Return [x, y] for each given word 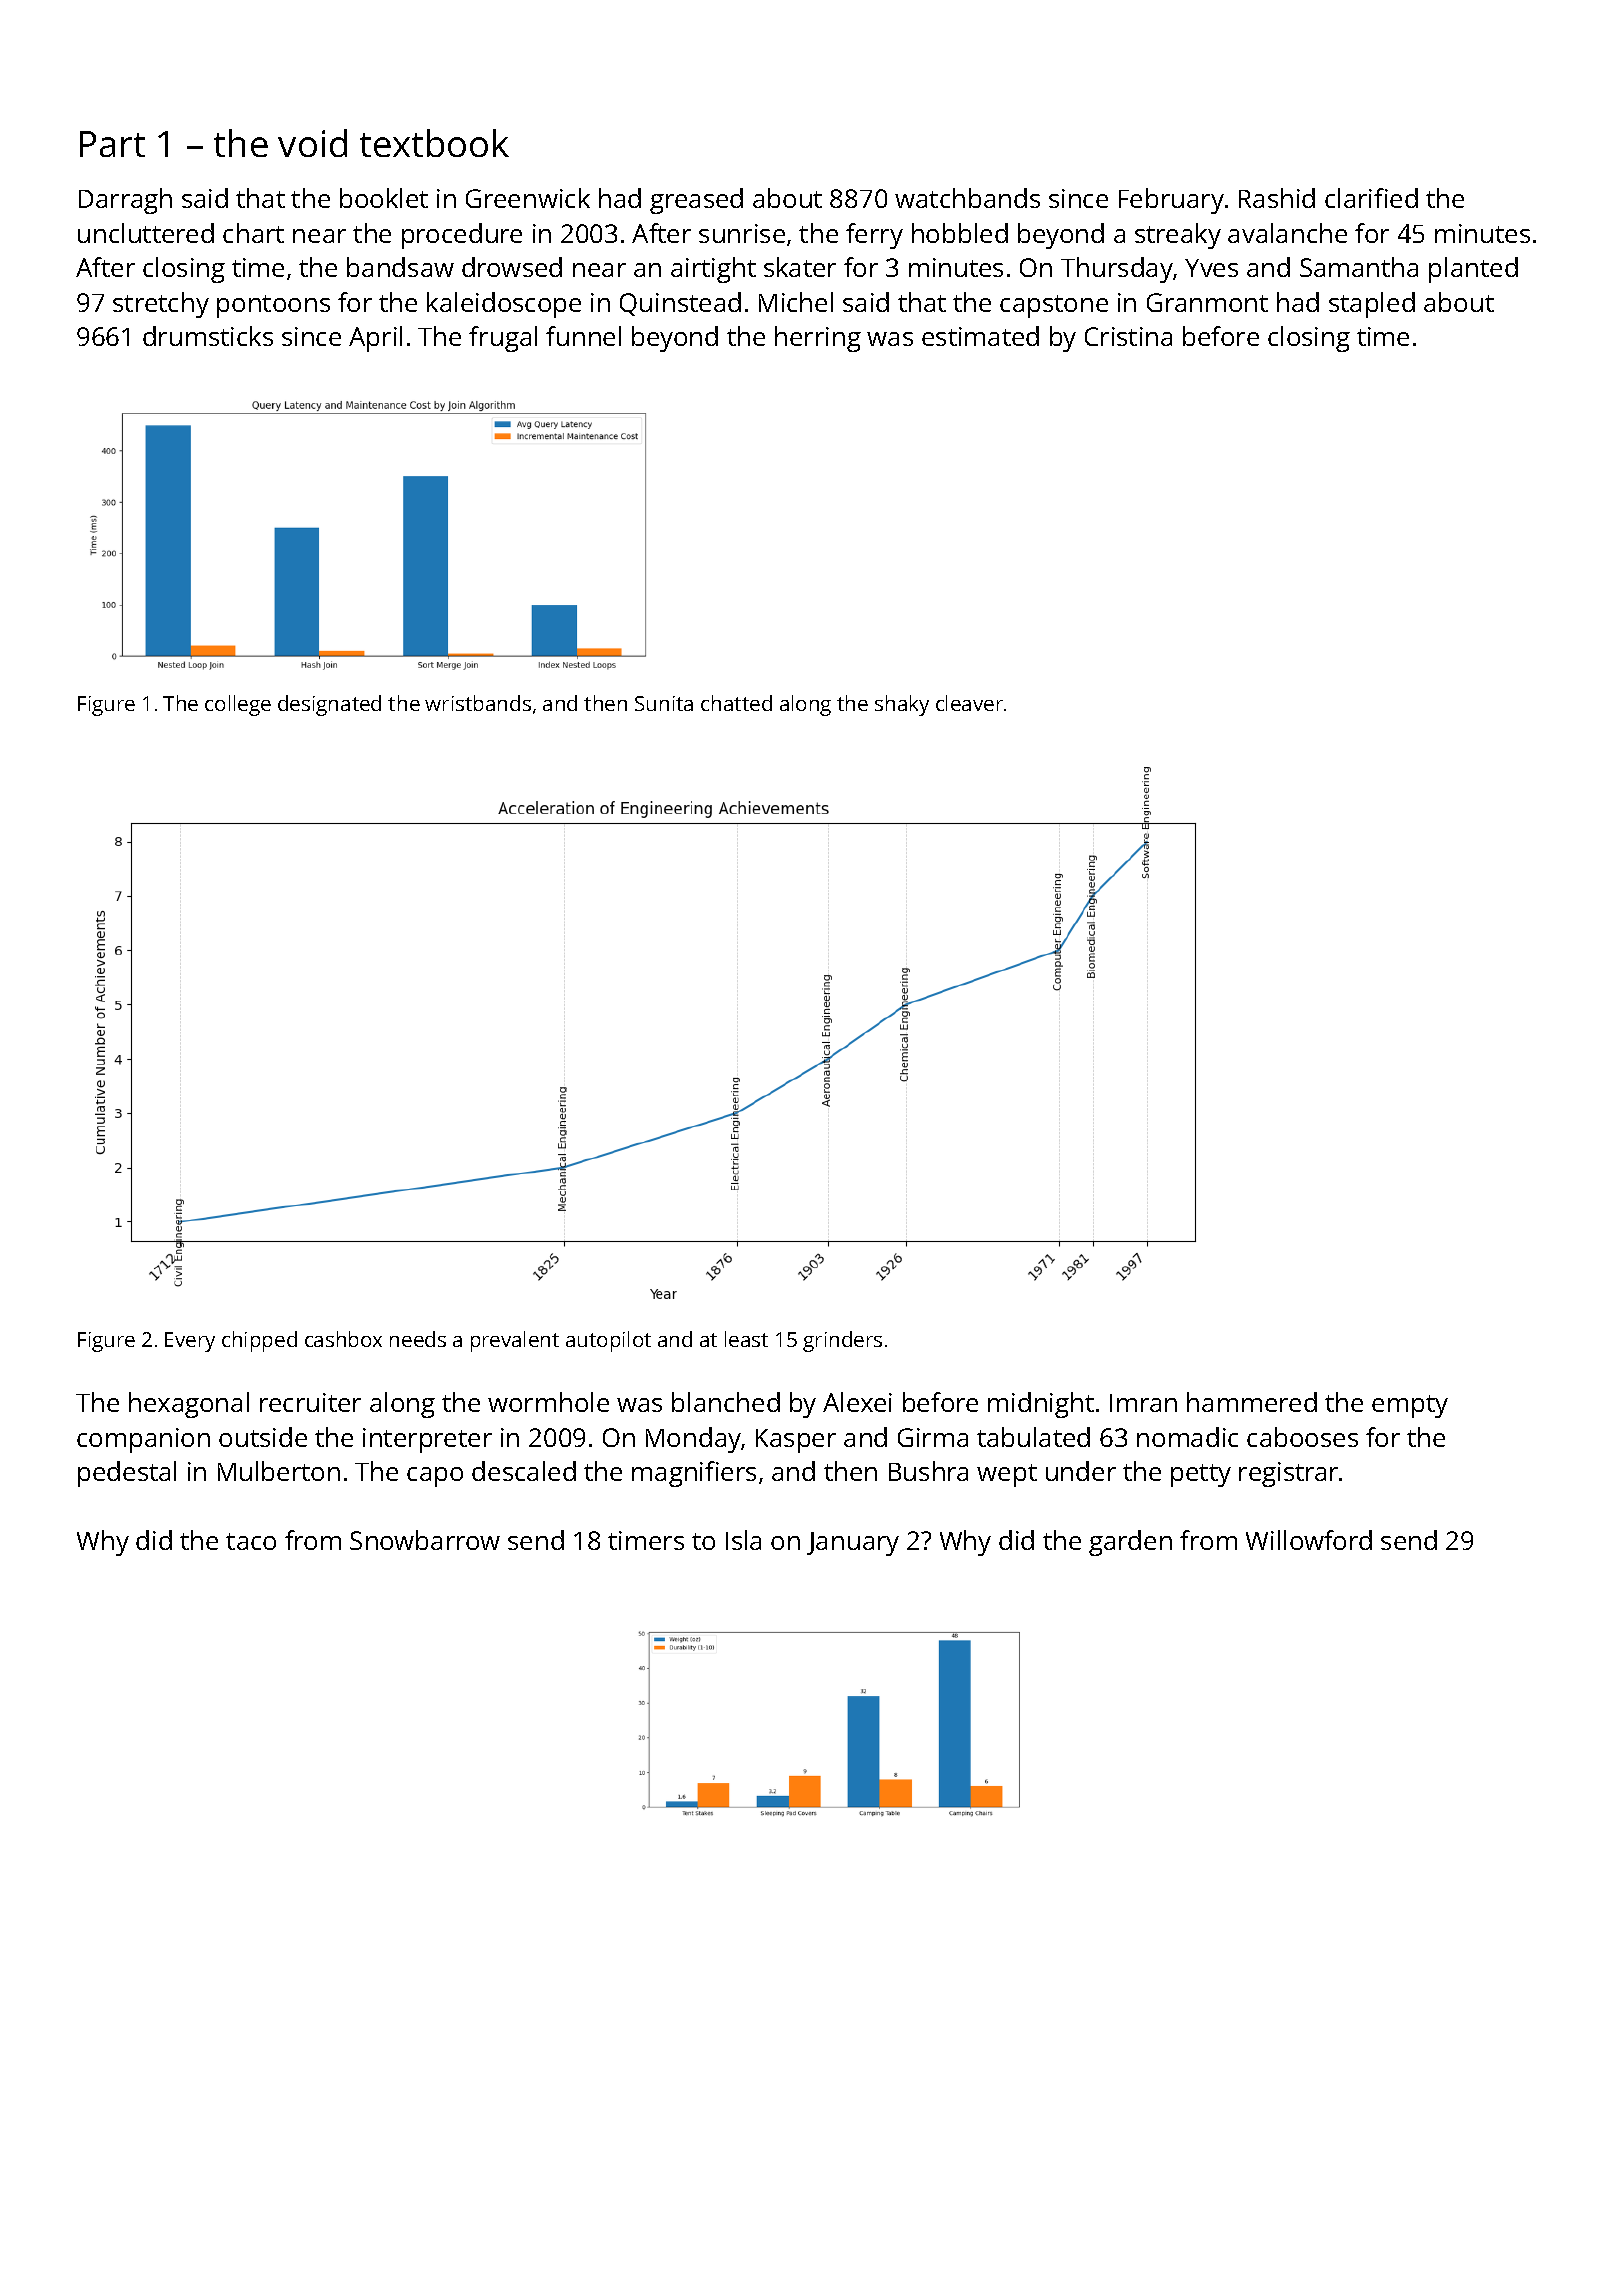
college [238, 705]
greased [696, 201]
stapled [1372, 305]
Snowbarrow [425, 1540]
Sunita [664, 703]
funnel [583, 336]
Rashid [1277, 198]
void [312, 143]
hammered [1252, 1402]
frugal [503, 339]
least [746, 1339]
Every [190, 1342]
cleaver [969, 703]
